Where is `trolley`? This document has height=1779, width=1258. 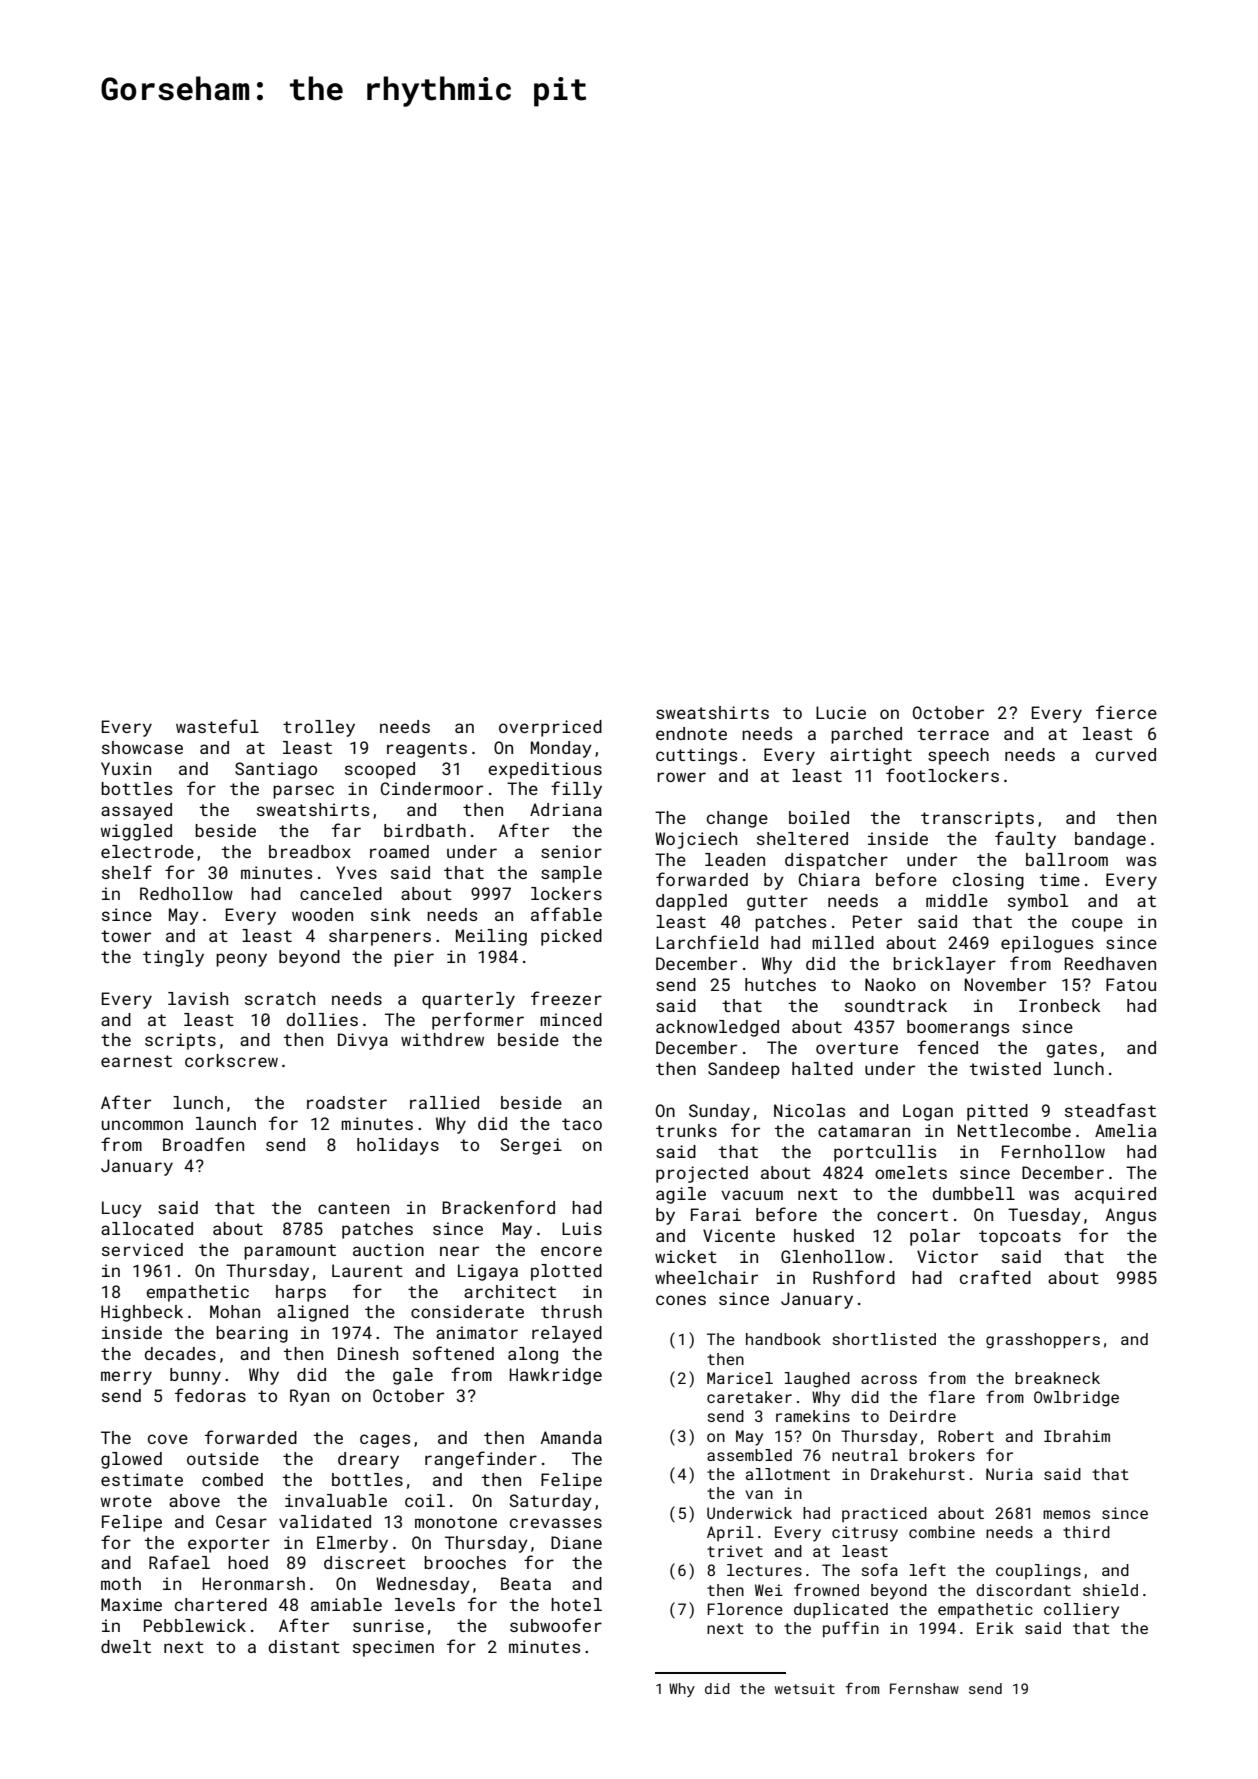
trolley is located at coordinates (319, 728).
